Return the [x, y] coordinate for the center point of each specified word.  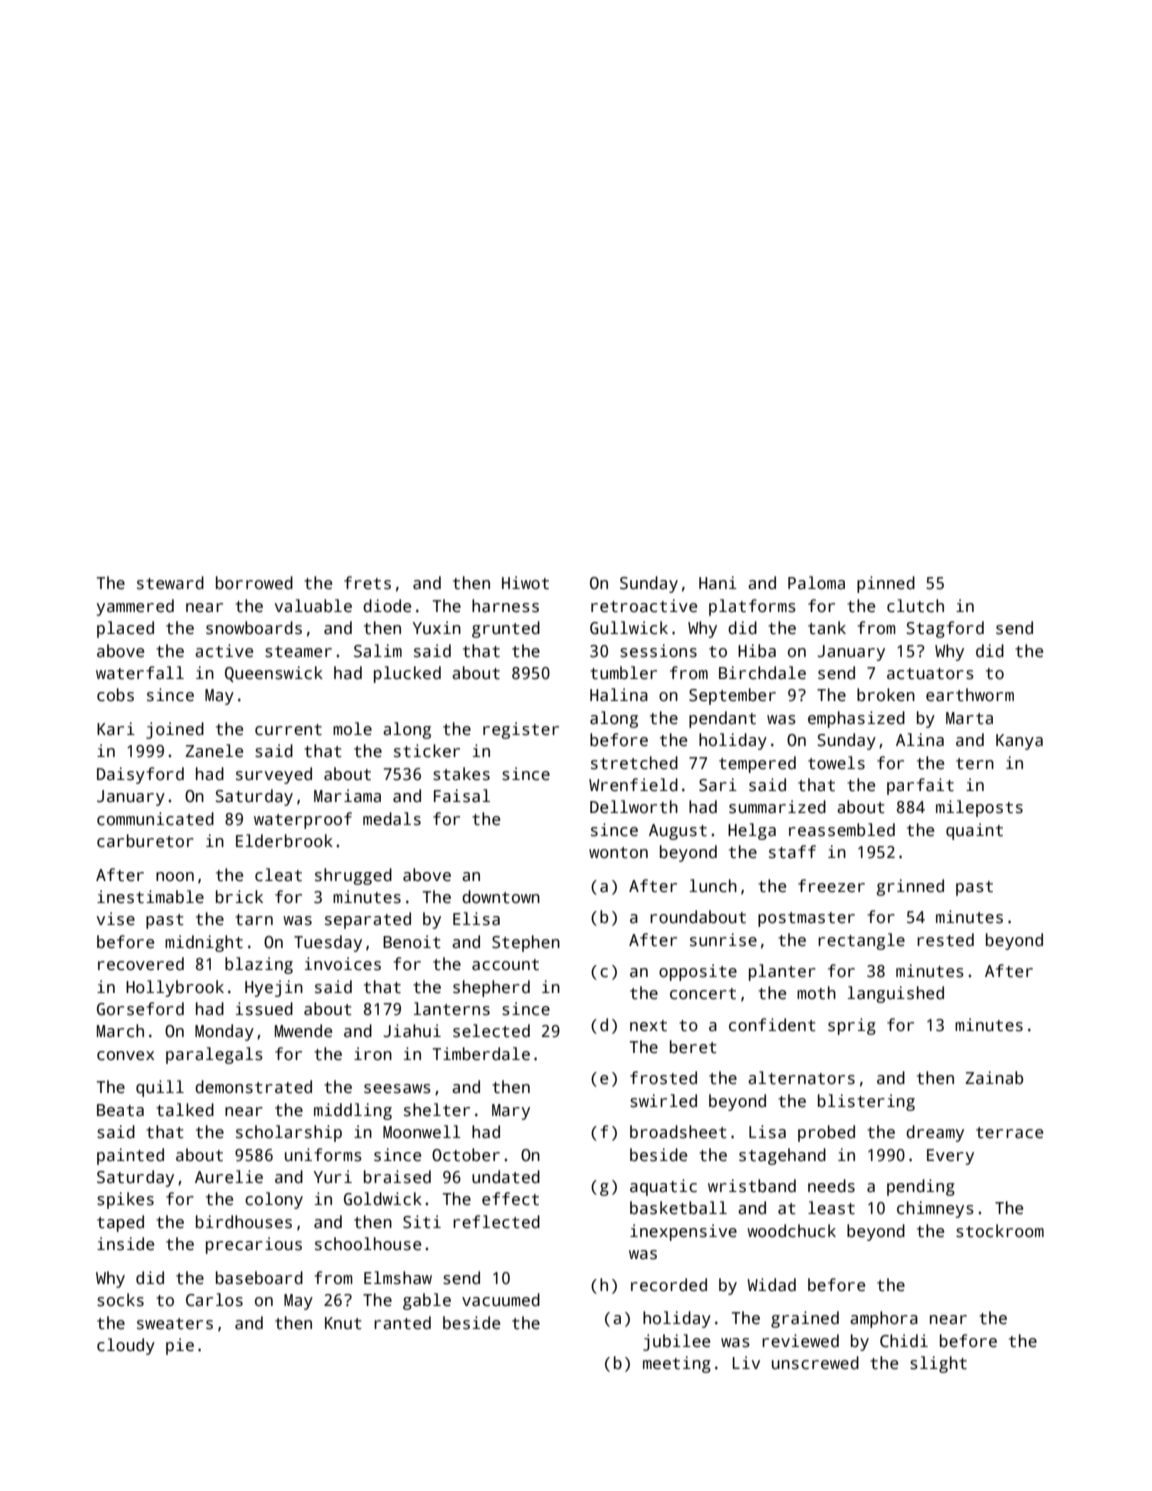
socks [120, 1300]
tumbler [623, 672]
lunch [713, 886]
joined [175, 730]
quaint [974, 831]
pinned [886, 584]
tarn [254, 920]
